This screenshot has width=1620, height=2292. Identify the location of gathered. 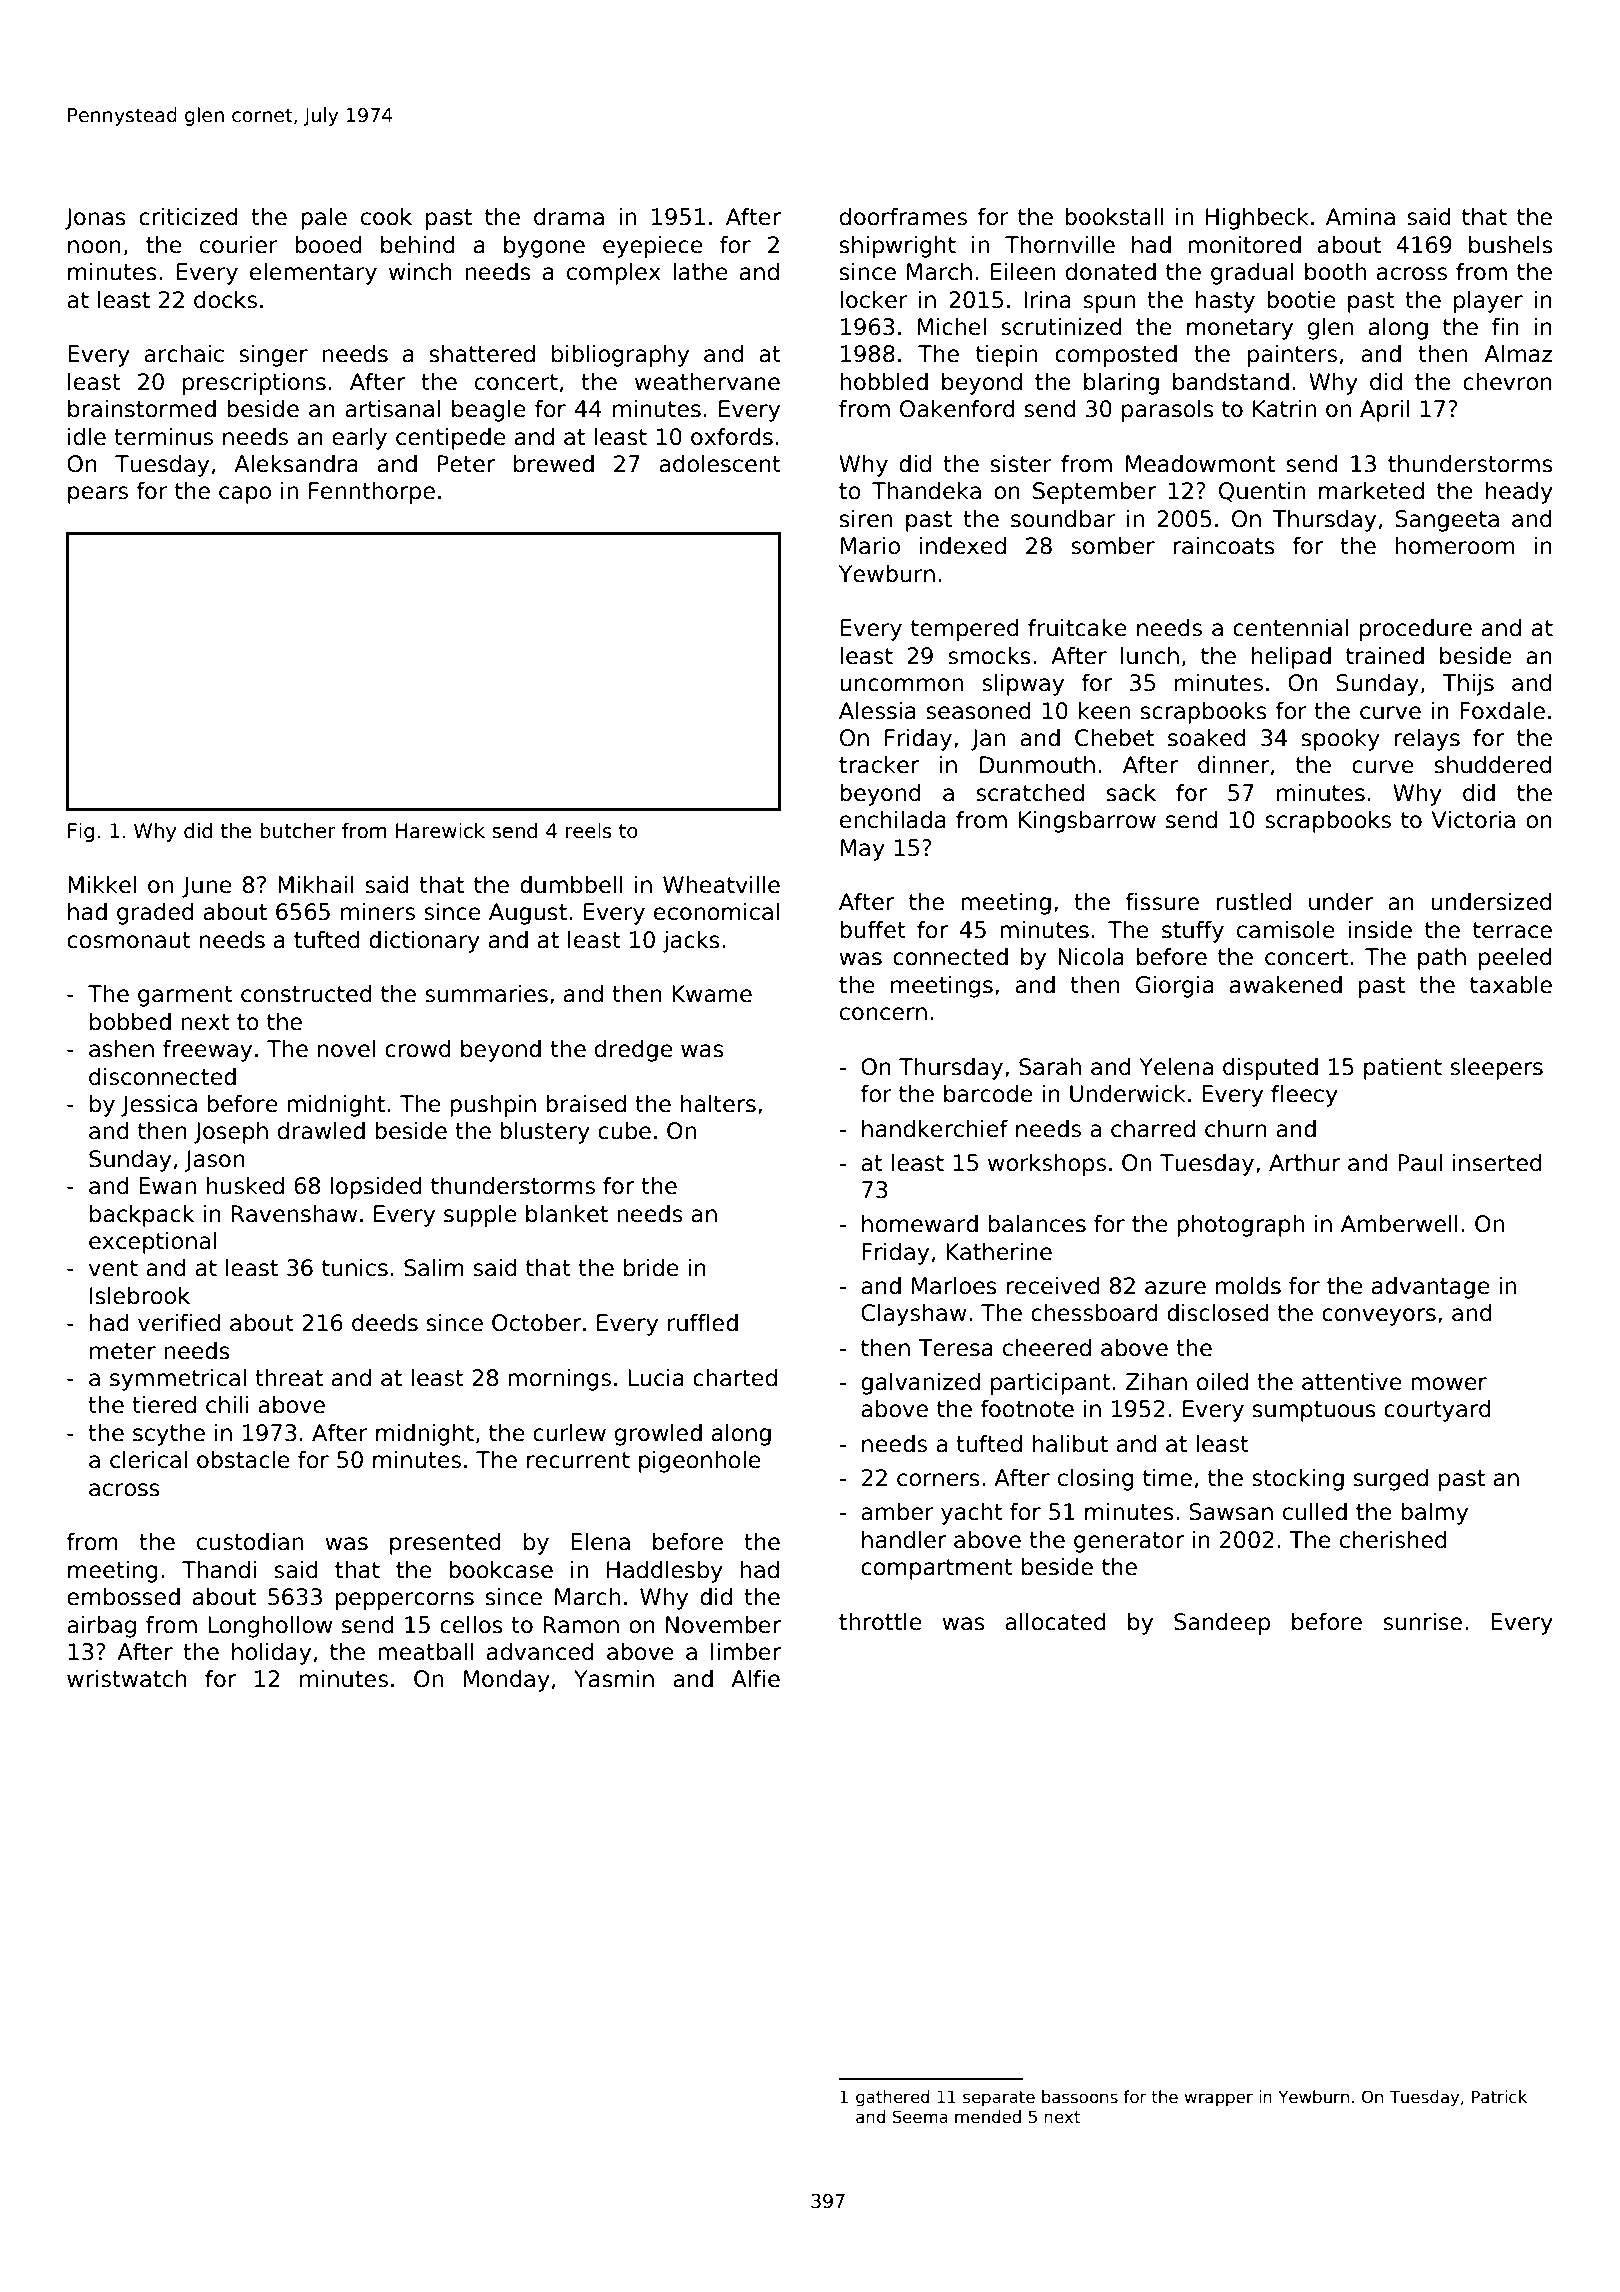
(892, 2098).
